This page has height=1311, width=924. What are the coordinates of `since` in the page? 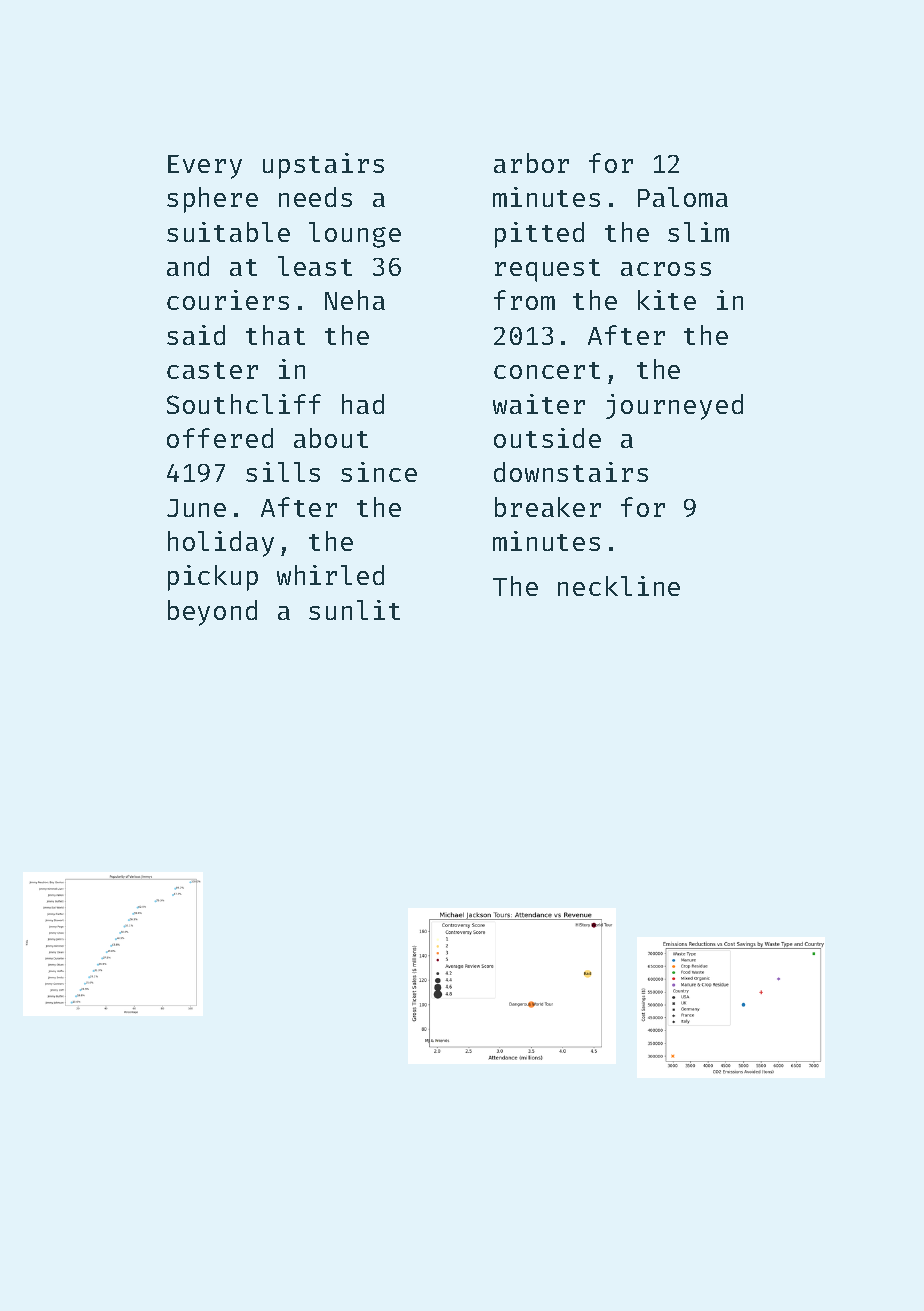 It's located at (379, 472).
